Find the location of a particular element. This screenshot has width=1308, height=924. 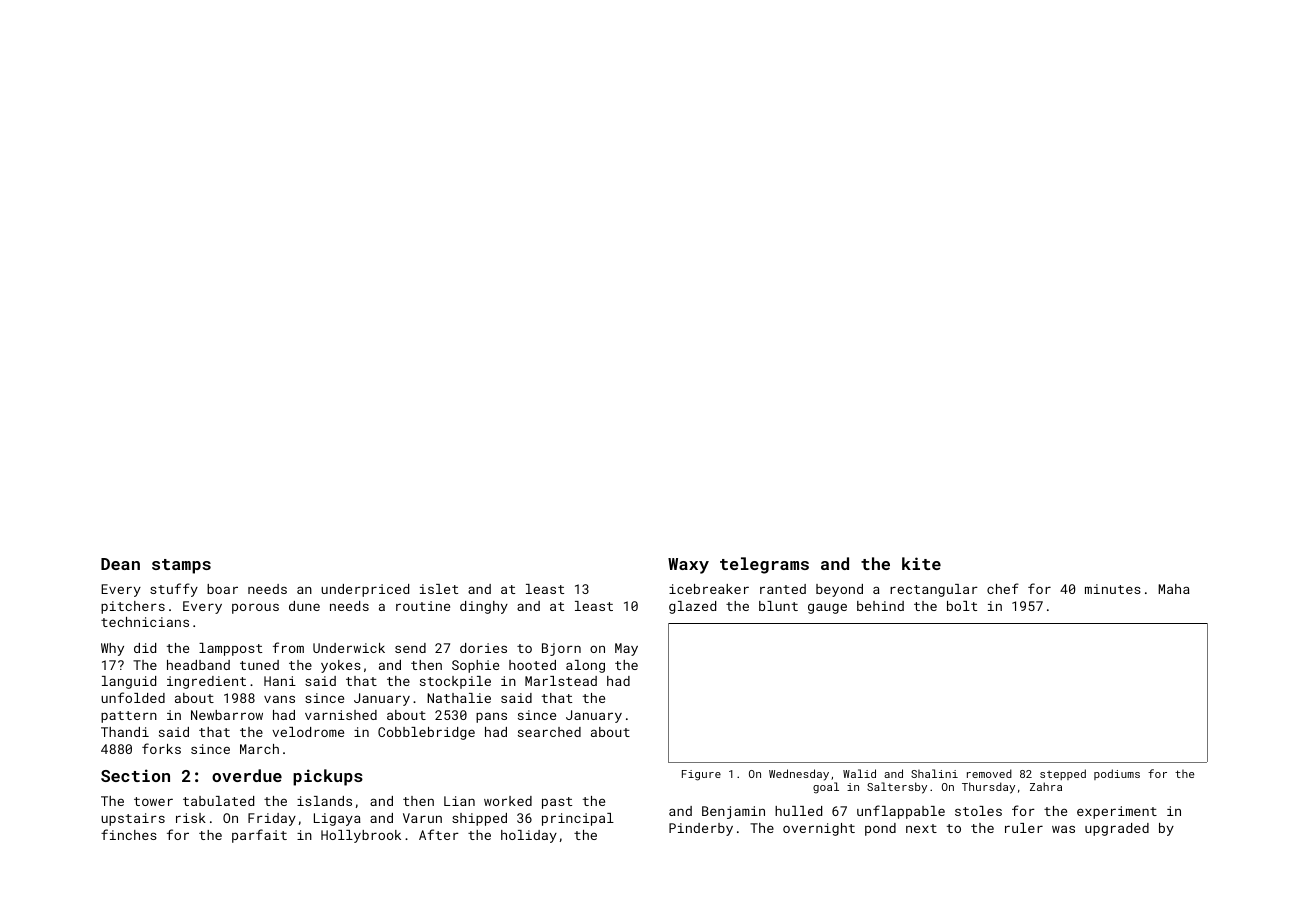

pickups is located at coordinates (328, 777).
